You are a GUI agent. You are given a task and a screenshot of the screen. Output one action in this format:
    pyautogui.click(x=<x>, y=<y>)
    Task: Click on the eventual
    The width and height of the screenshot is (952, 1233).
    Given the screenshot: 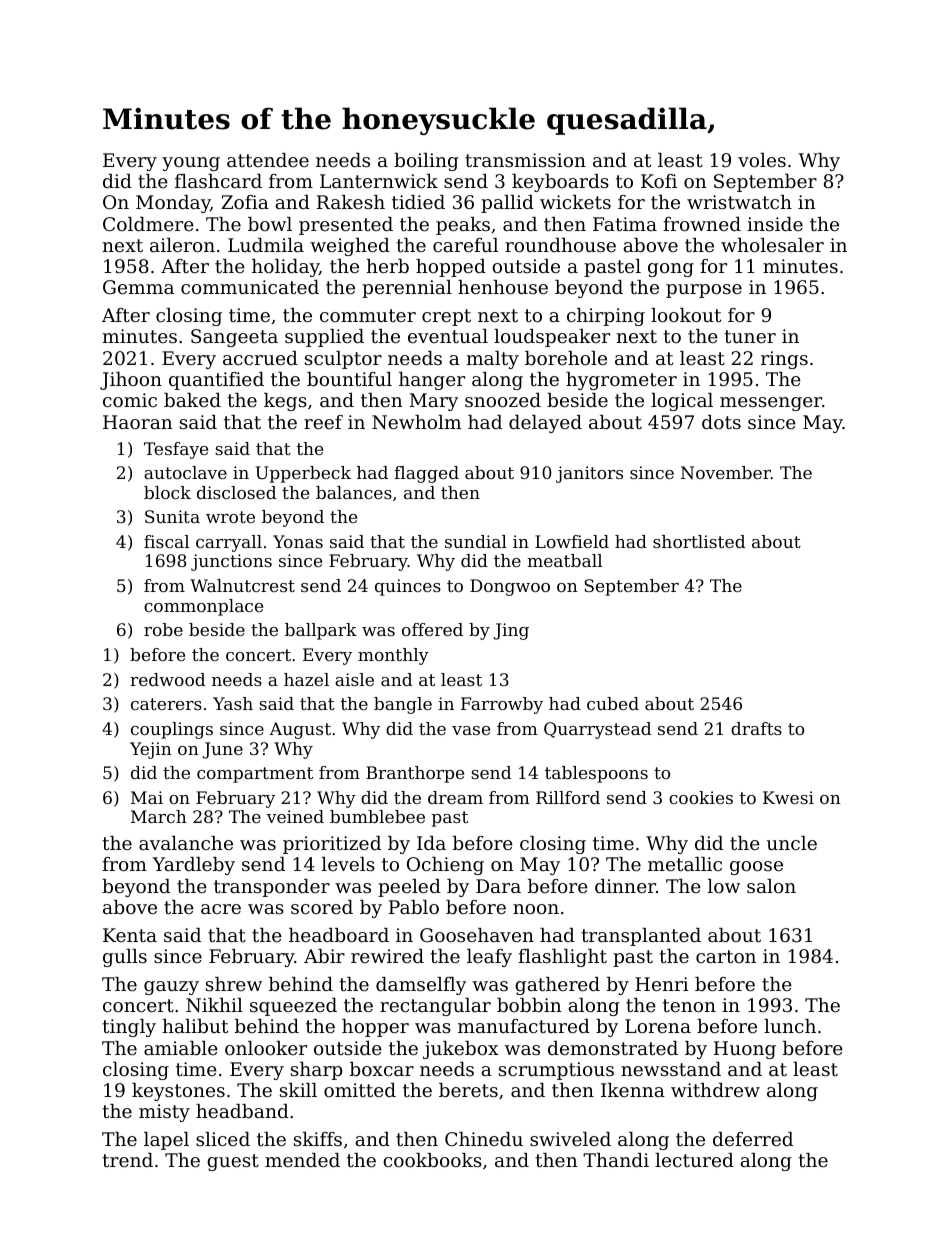 What is the action you would take?
    pyautogui.click(x=448, y=336)
